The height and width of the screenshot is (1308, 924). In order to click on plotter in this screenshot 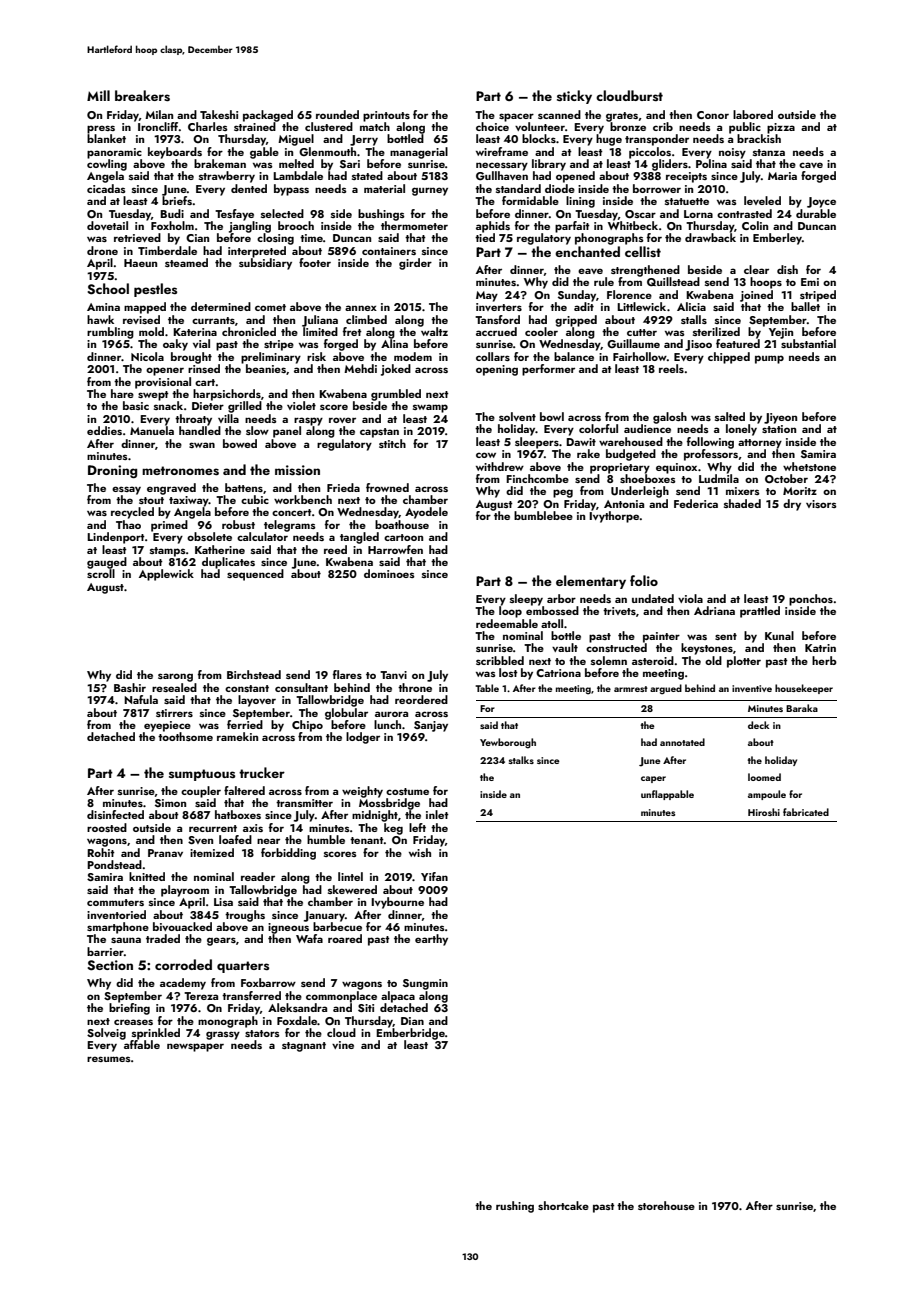, I will do `click(744, 662)`.
